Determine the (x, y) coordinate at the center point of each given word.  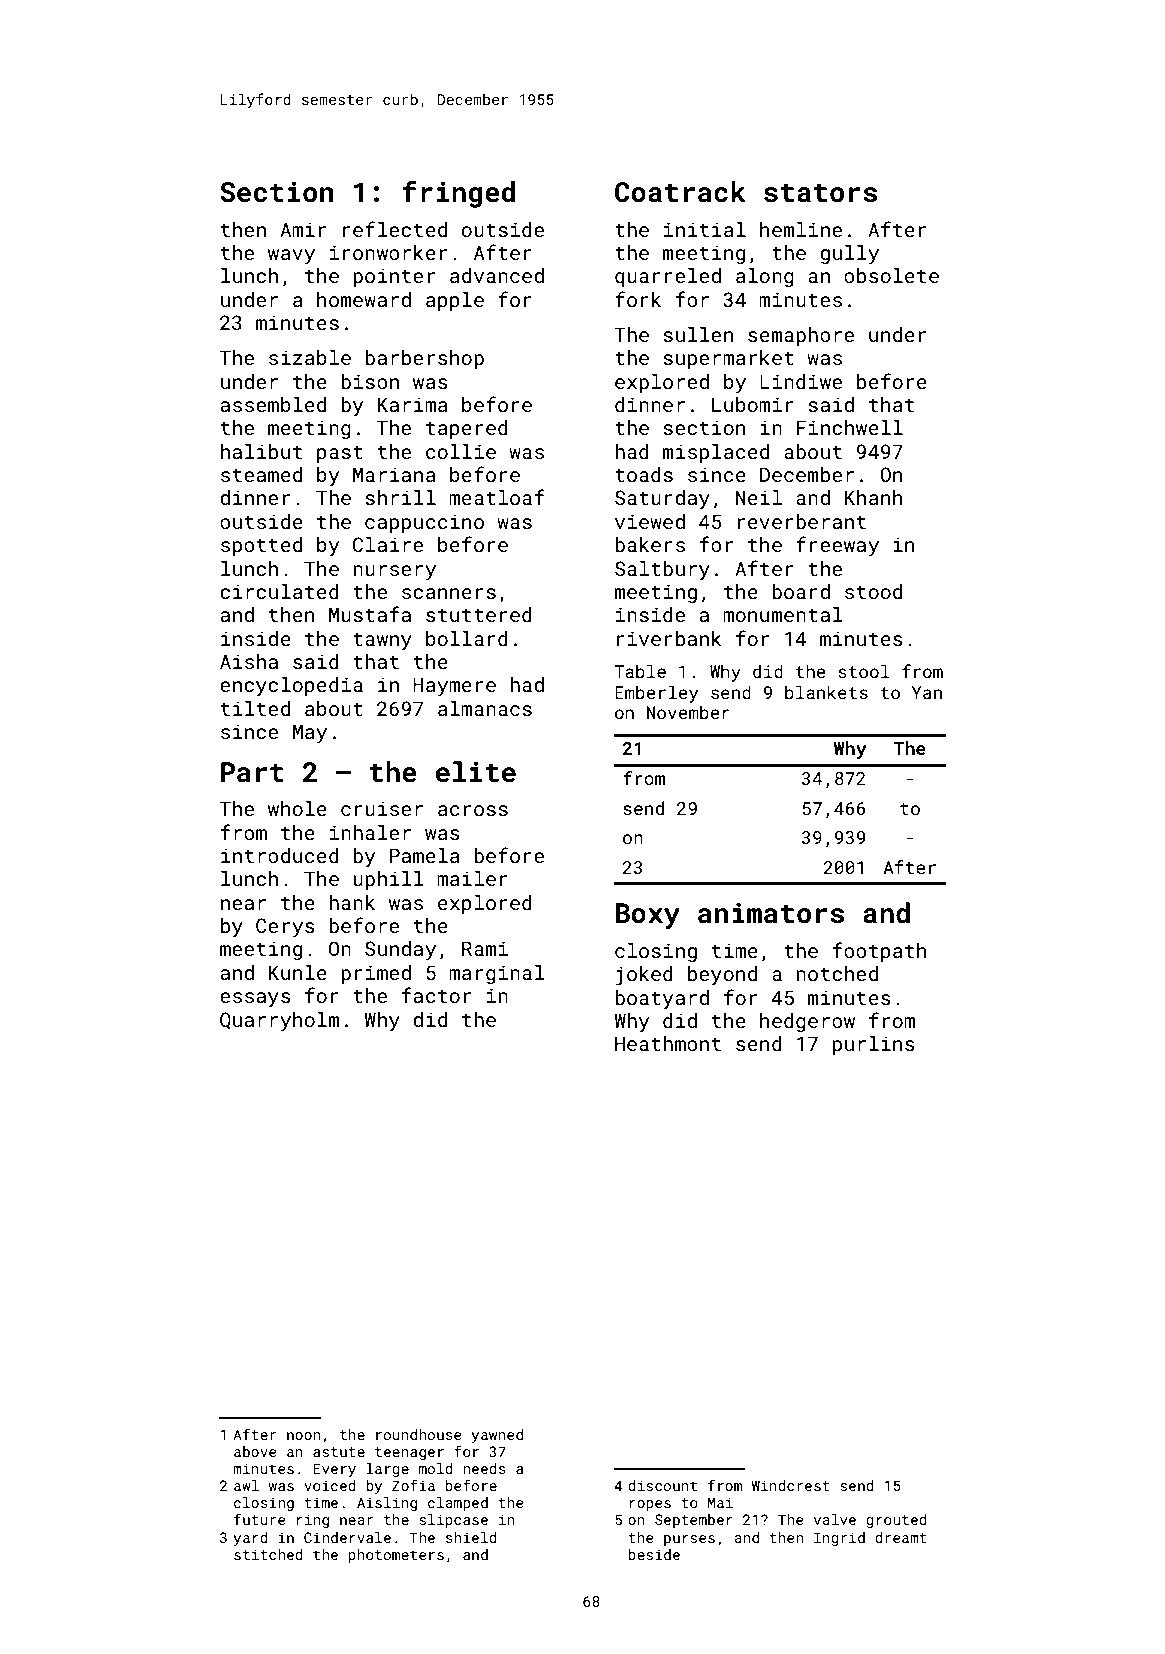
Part (252, 772)
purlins (874, 1045)
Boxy (647, 916)
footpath (880, 952)
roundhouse (418, 1434)
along (765, 277)
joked (644, 976)
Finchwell (850, 427)
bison (370, 381)
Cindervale (347, 1537)
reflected (395, 229)
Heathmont (668, 1043)
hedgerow (807, 1022)
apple (455, 301)
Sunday (400, 951)
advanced (497, 275)
